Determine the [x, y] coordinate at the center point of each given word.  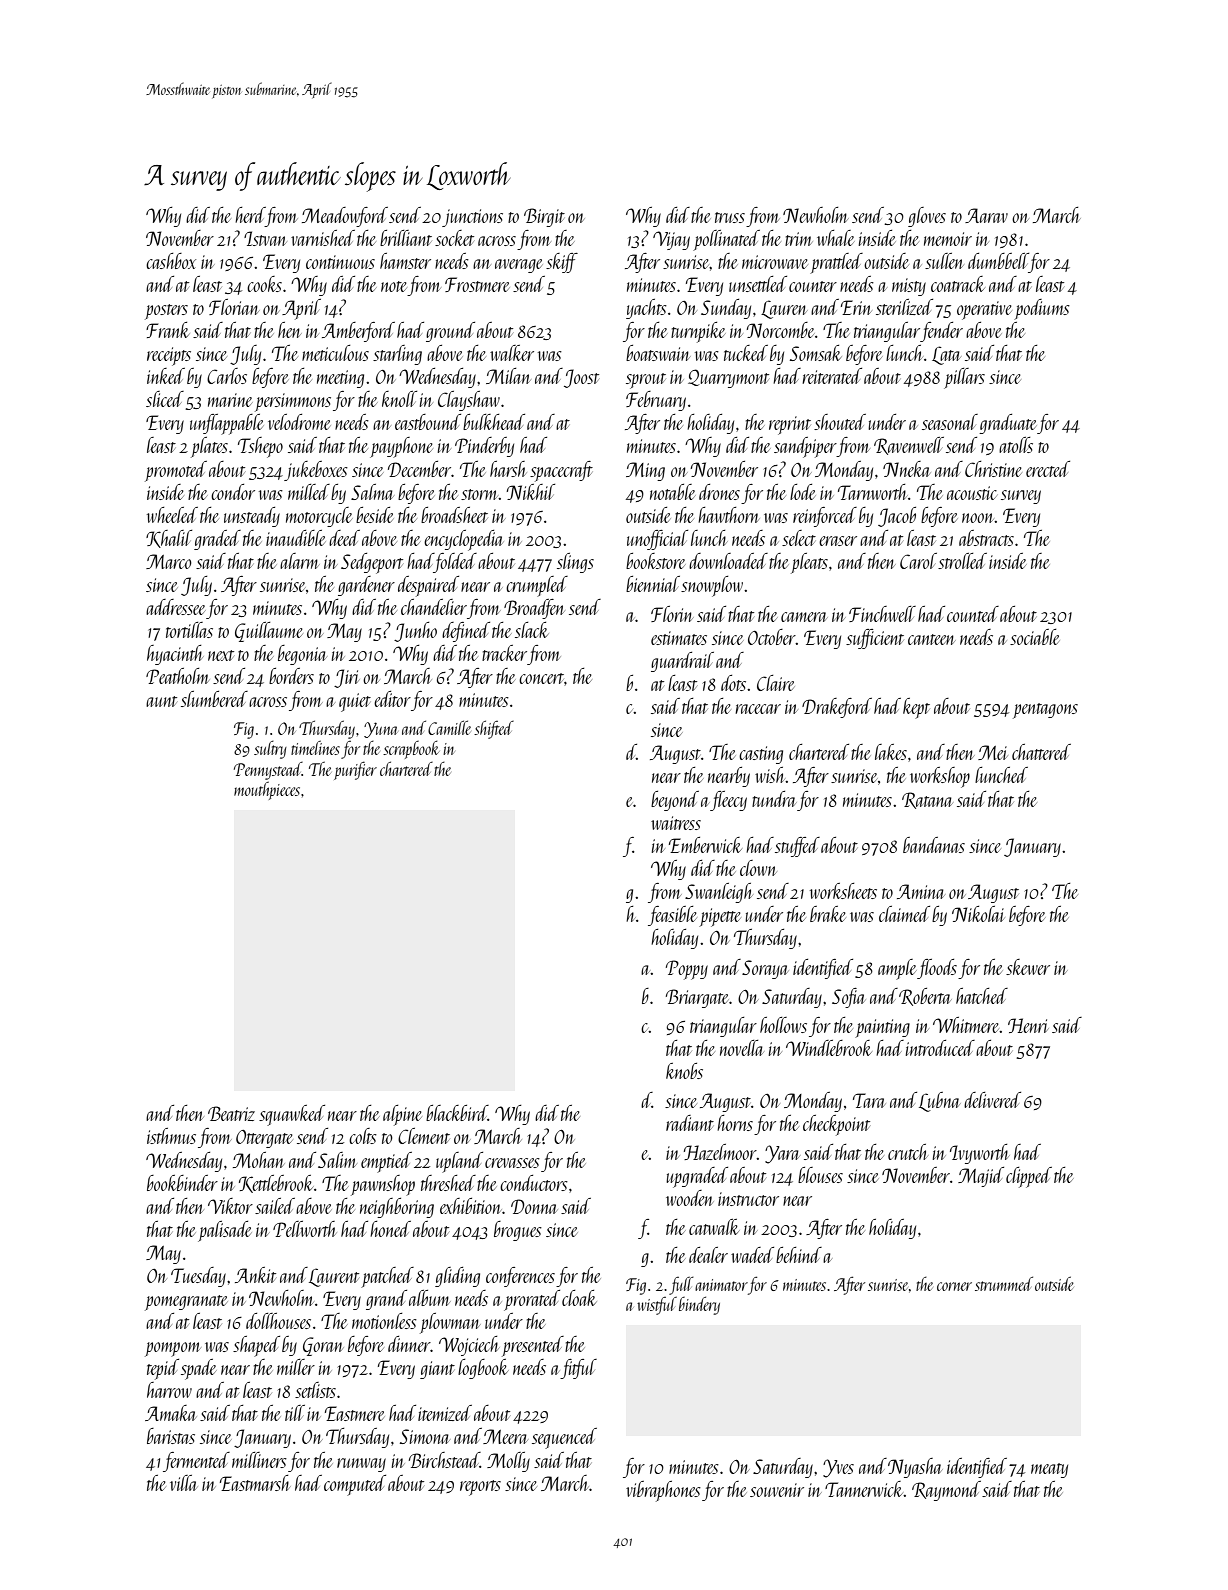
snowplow [712, 586]
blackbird [457, 1113]
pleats [809, 563]
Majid [981, 1177]
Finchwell [882, 614]
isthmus [171, 1136]
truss [730, 217]
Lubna [940, 1102]
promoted [176, 471]
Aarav [986, 215]
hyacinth [175, 655]
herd [250, 215]
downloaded [728, 561]
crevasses [512, 1163]
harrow [169, 1390]
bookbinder [182, 1183]
